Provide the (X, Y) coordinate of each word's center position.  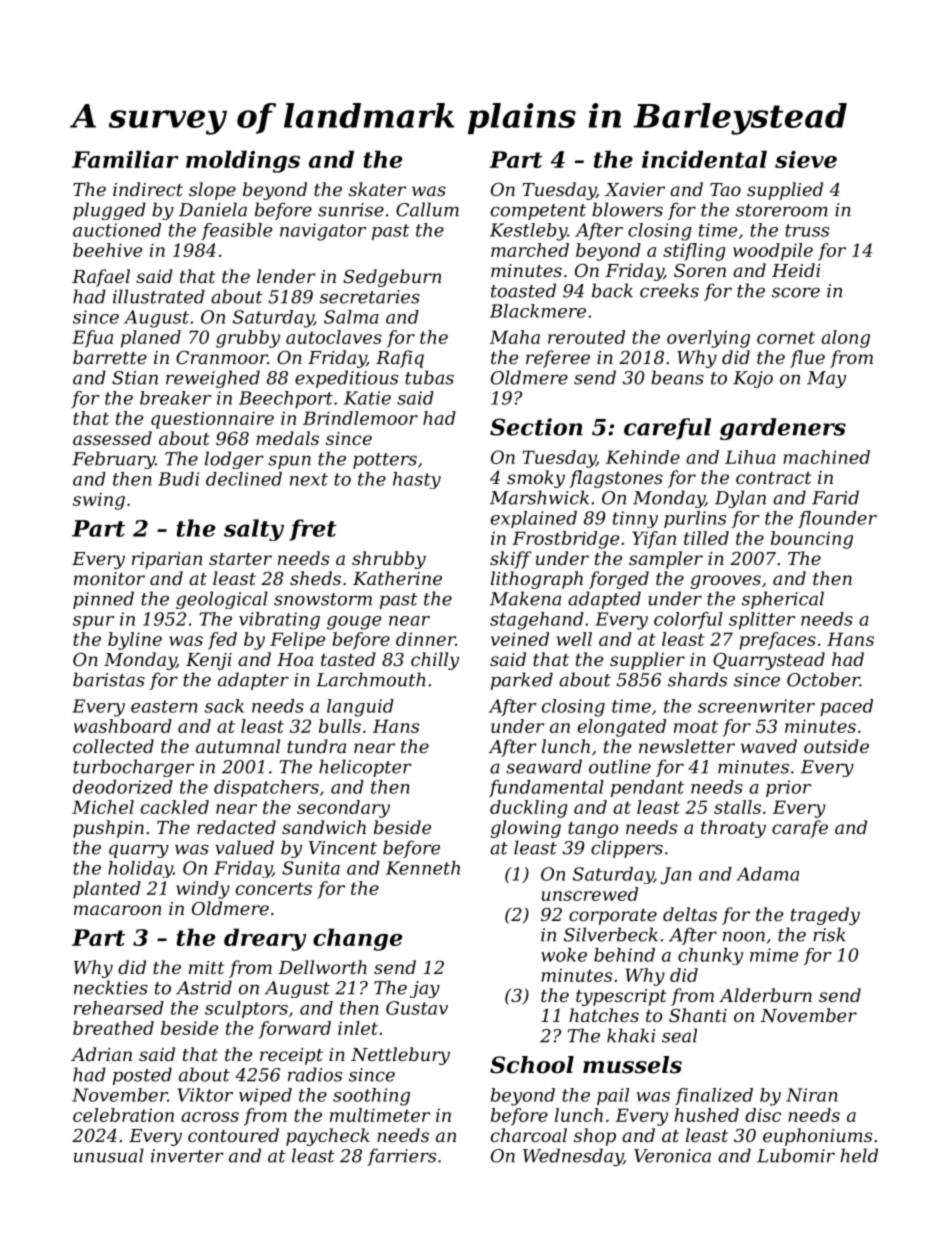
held (859, 1155)
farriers (401, 1157)
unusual (109, 1155)
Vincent (343, 848)
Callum (427, 209)
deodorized (123, 787)
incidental (704, 159)
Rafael (101, 278)
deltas (690, 914)
